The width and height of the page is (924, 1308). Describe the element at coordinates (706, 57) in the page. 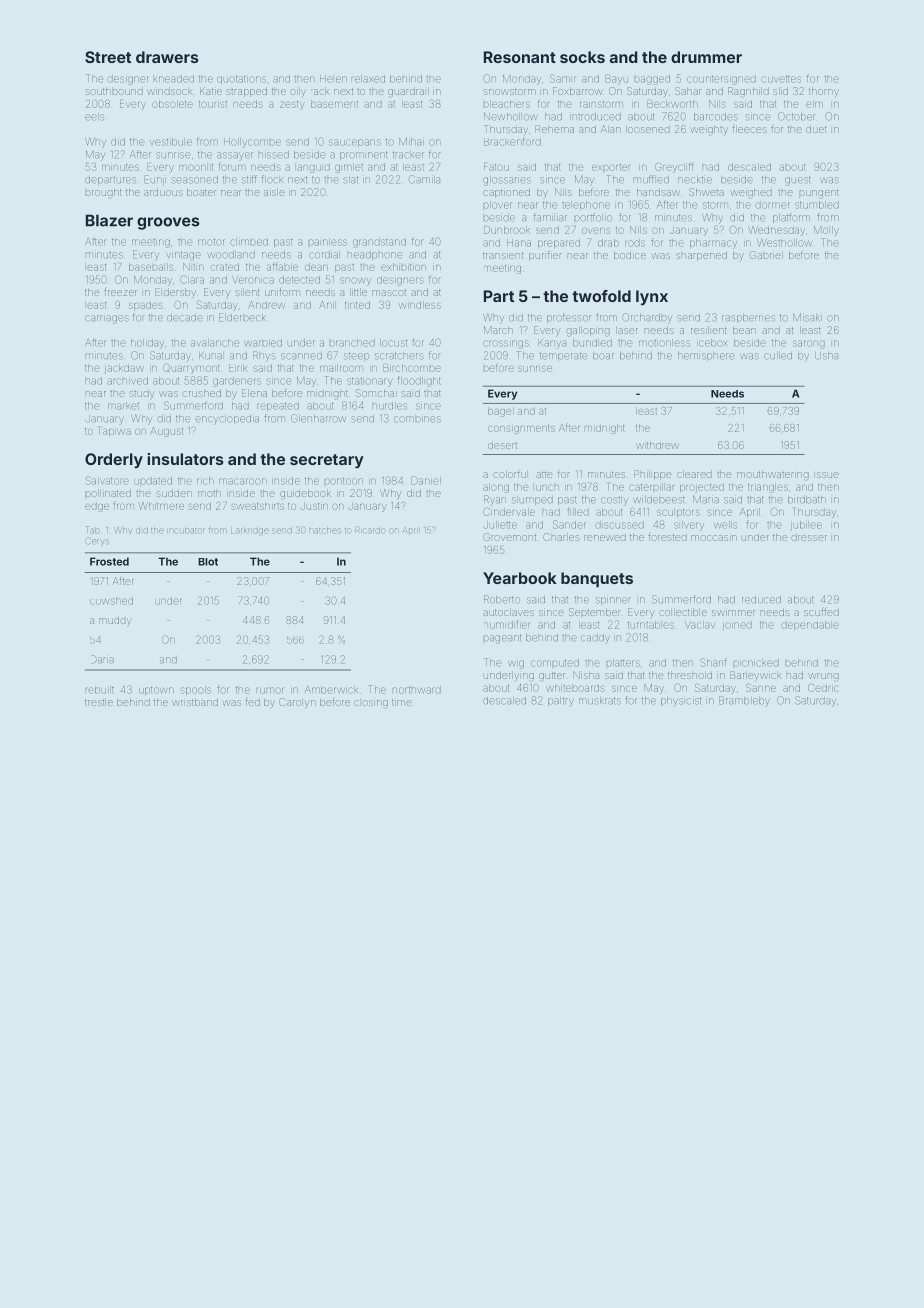

I see `drummer` at that location.
